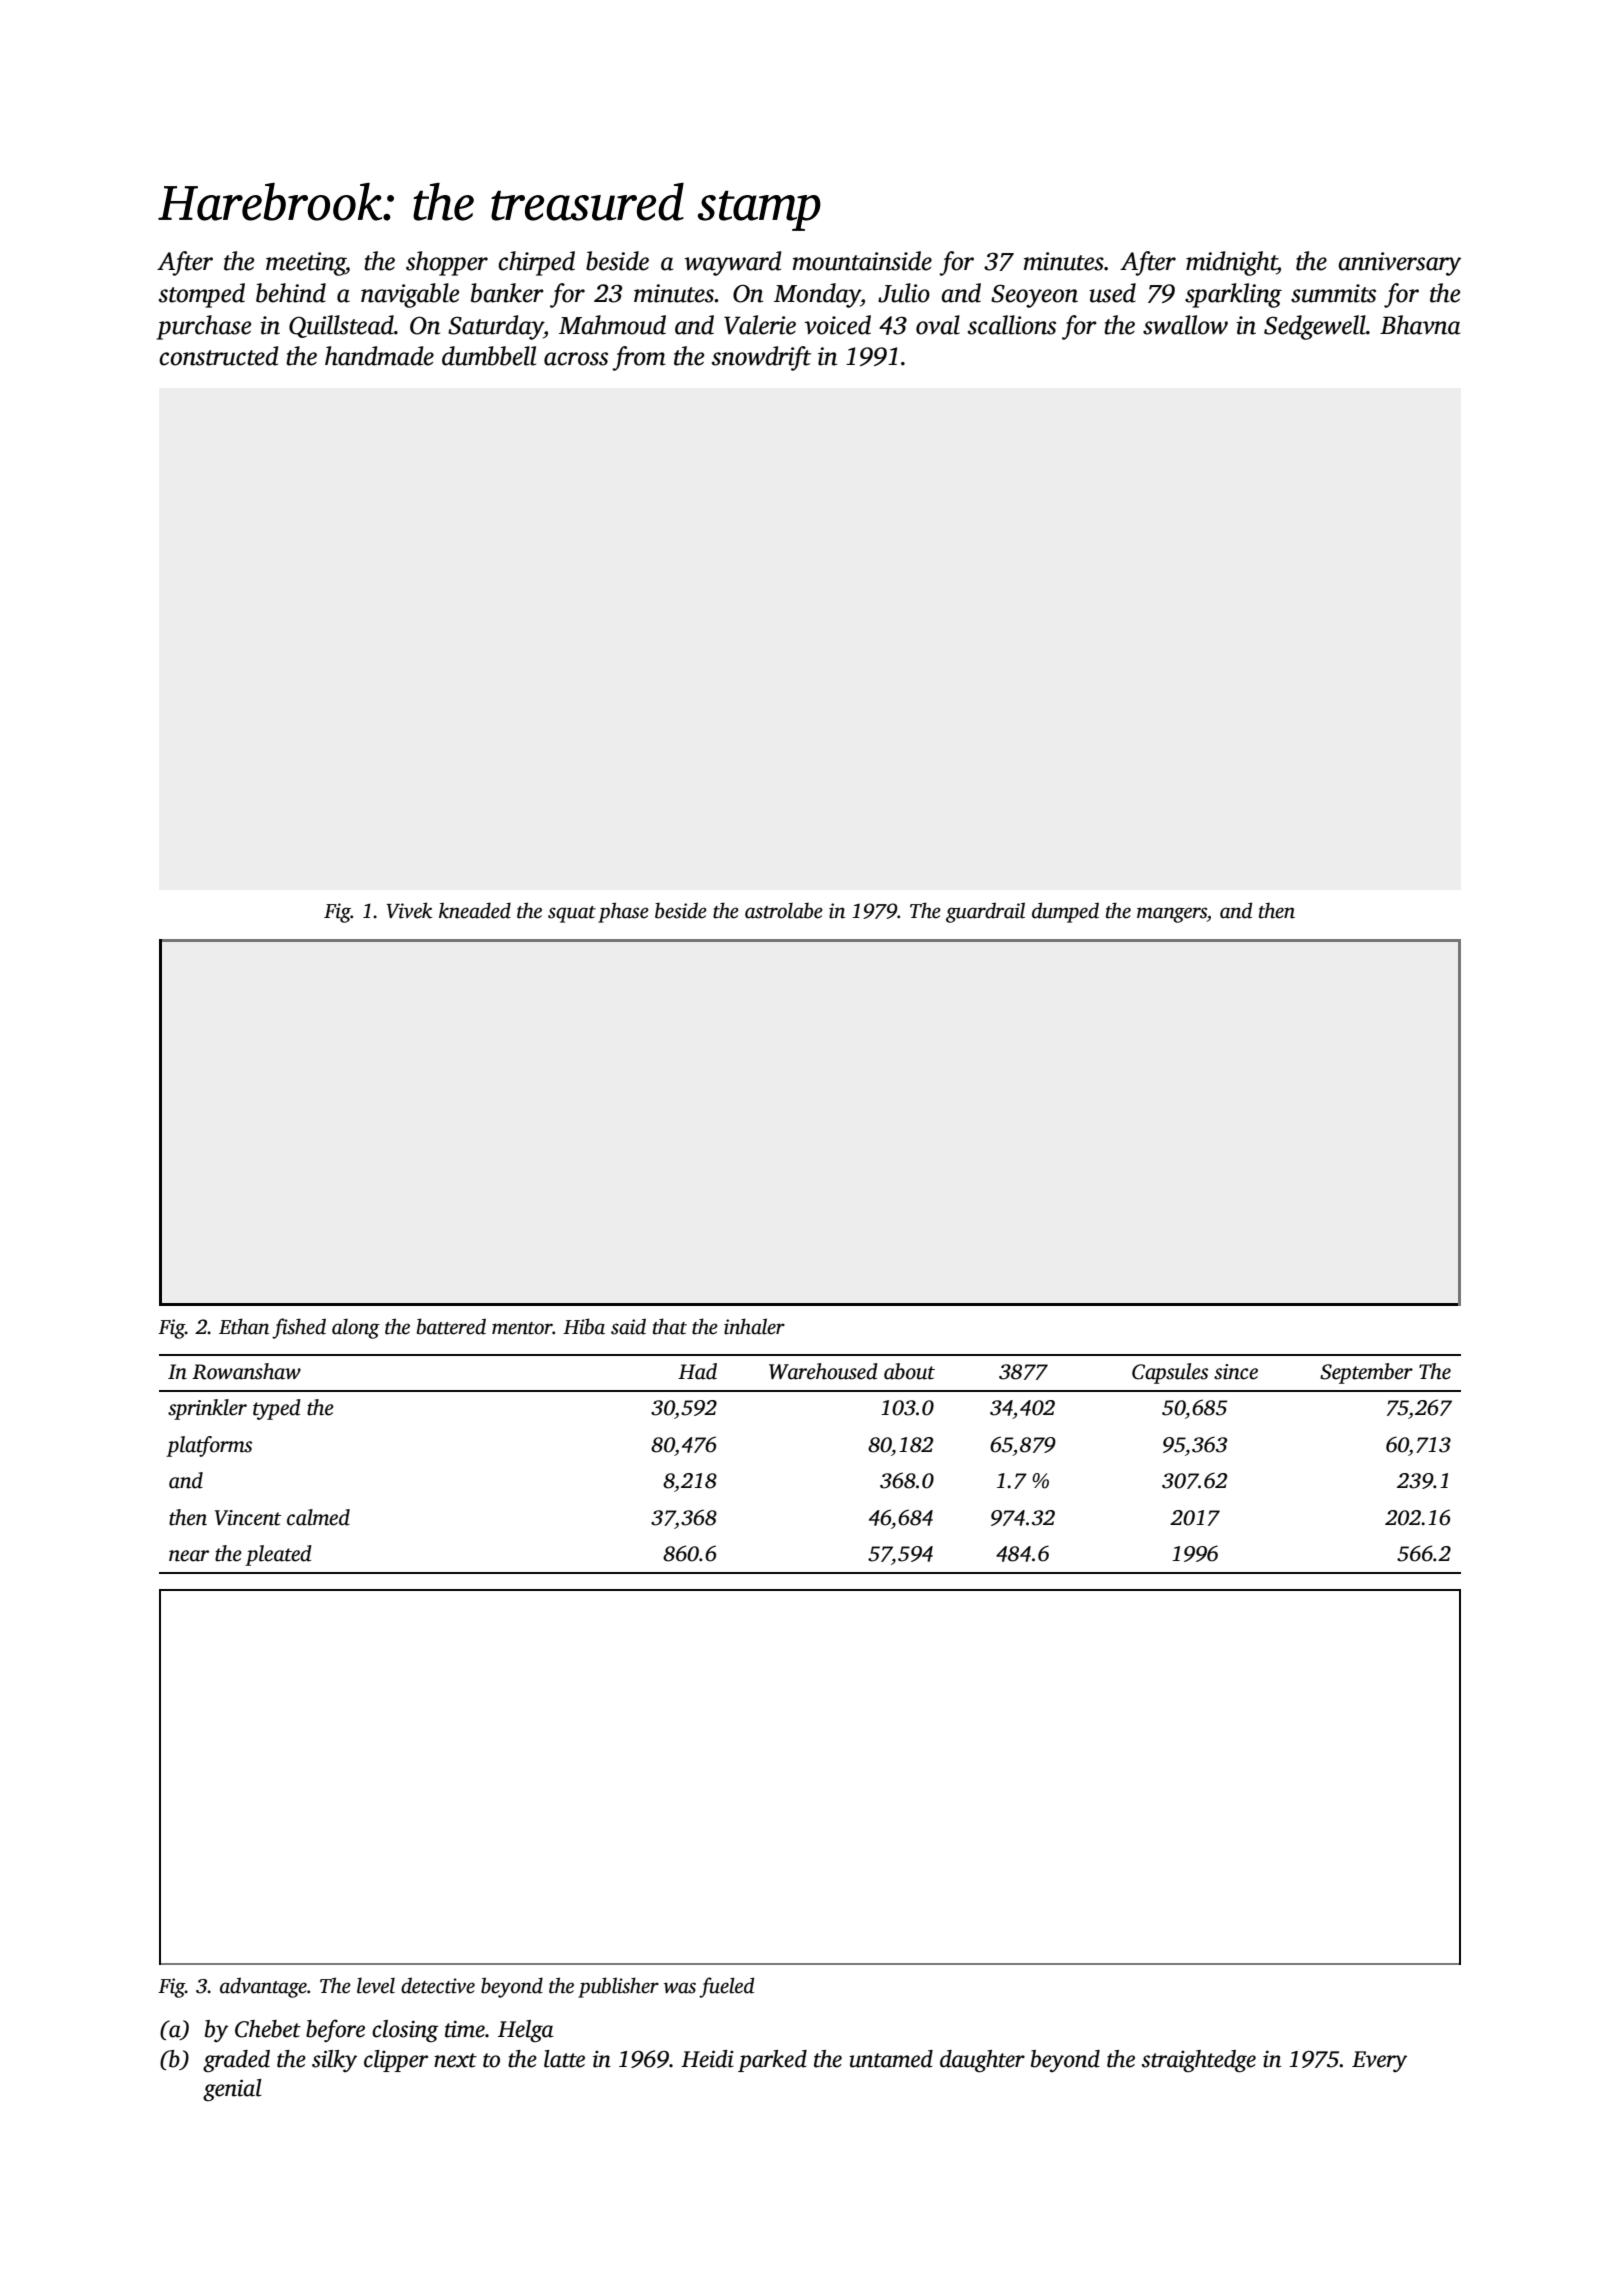  What do you see at coordinates (754, 1326) in the screenshot?
I see `inhaler` at bounding box center [754, 1326].
